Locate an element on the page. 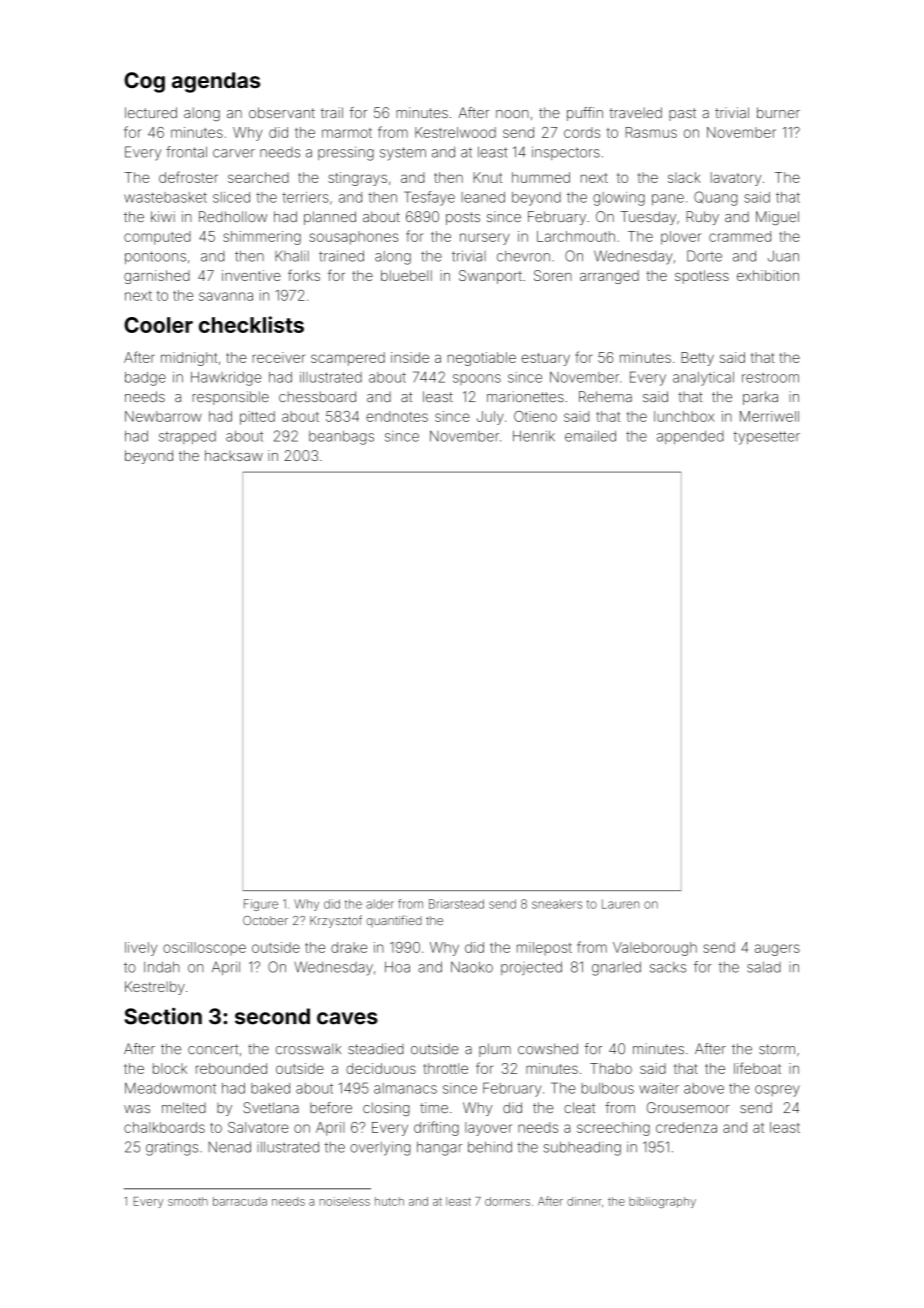  Figure is located at coordinates (261, 905).
